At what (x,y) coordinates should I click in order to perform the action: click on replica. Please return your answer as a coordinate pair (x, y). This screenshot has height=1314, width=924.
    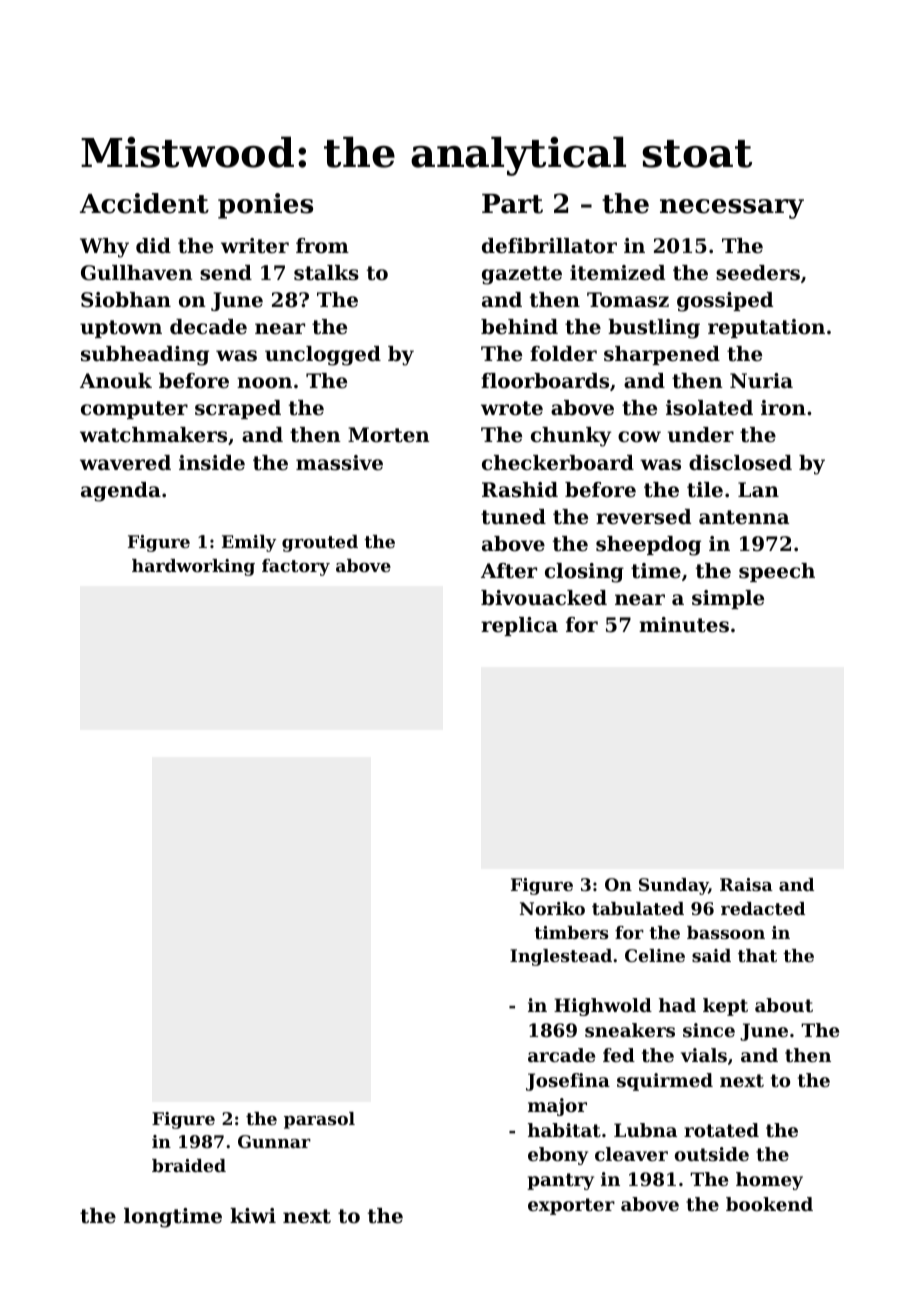
    Looking at the image, I should click on (519, 626).
